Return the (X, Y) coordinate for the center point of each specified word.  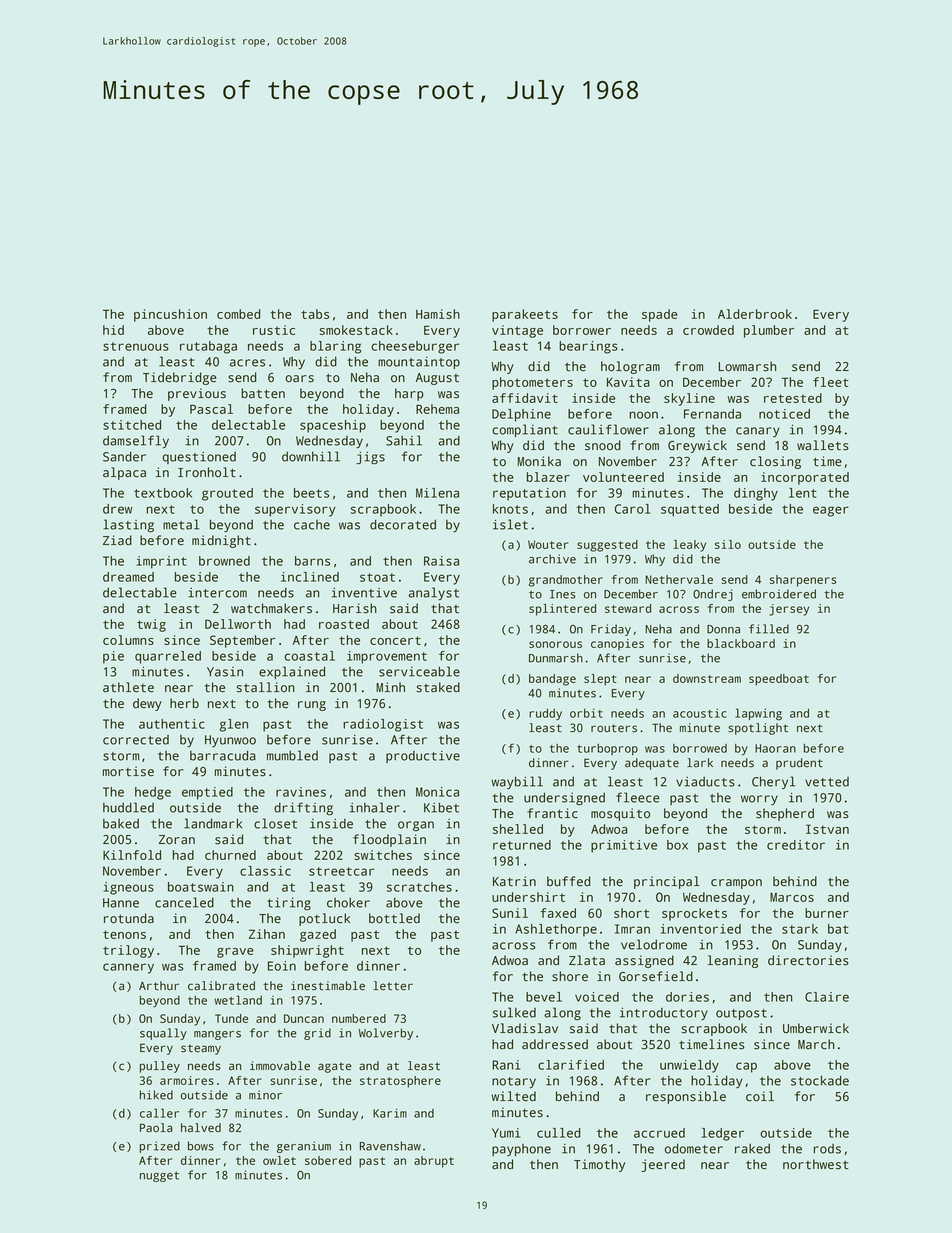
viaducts (705, 782)
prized (160, 1147)
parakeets (525, 315)
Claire (827, 997)
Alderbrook (755, 314)
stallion (266, 687)
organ (416, 826)
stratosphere (400, 1082)
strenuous (136, 346)
